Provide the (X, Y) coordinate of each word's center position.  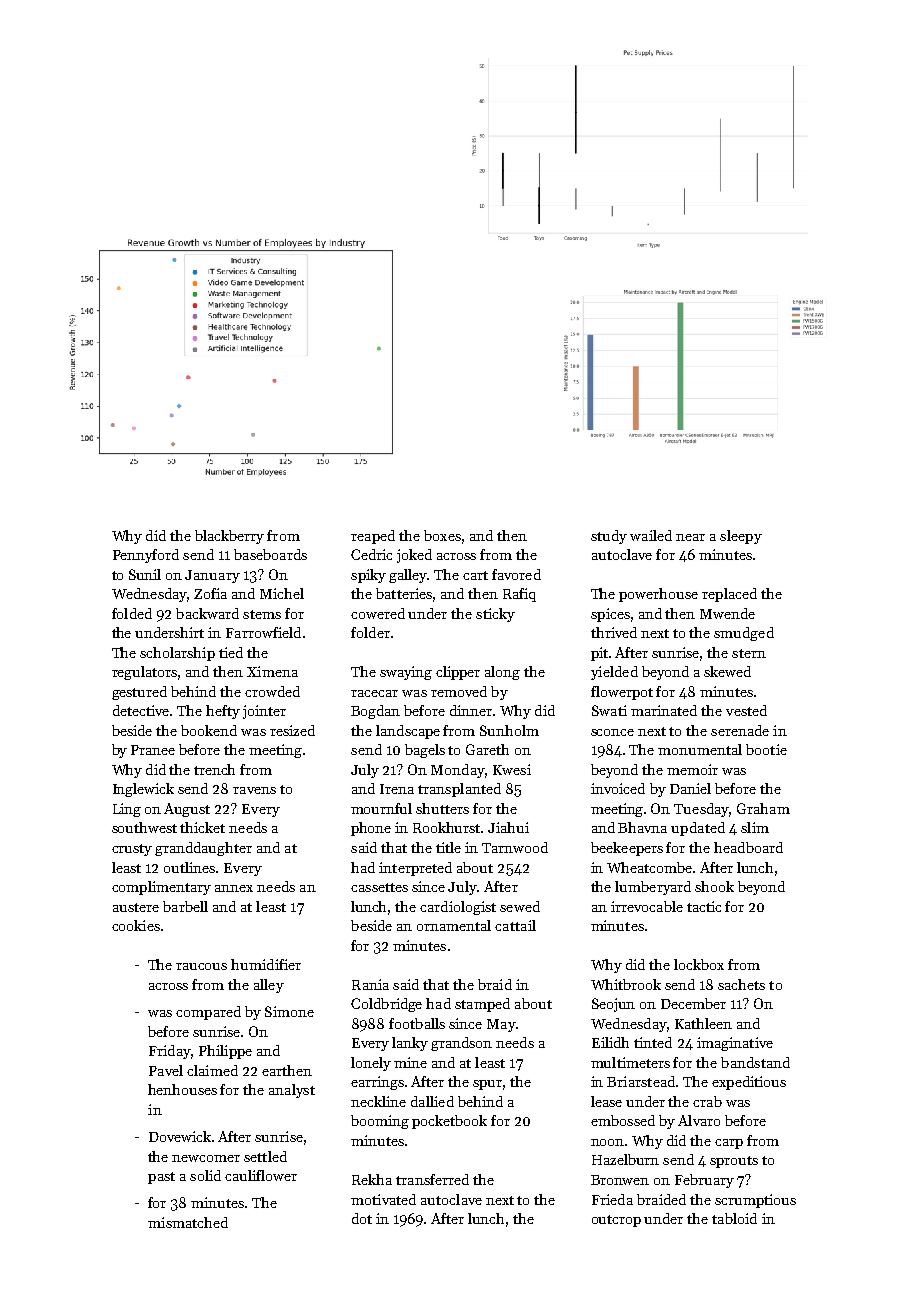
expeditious (749, 1083)
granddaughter (203, 849)
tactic (704, 906)
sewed (520, 906)
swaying (406, 673)
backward (207, 613)
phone (371, 829)
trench (214, 769)
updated (698, 829)
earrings (377, 1083)
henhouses (182, 1089)
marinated (664, 710)
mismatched (188, 1222)
